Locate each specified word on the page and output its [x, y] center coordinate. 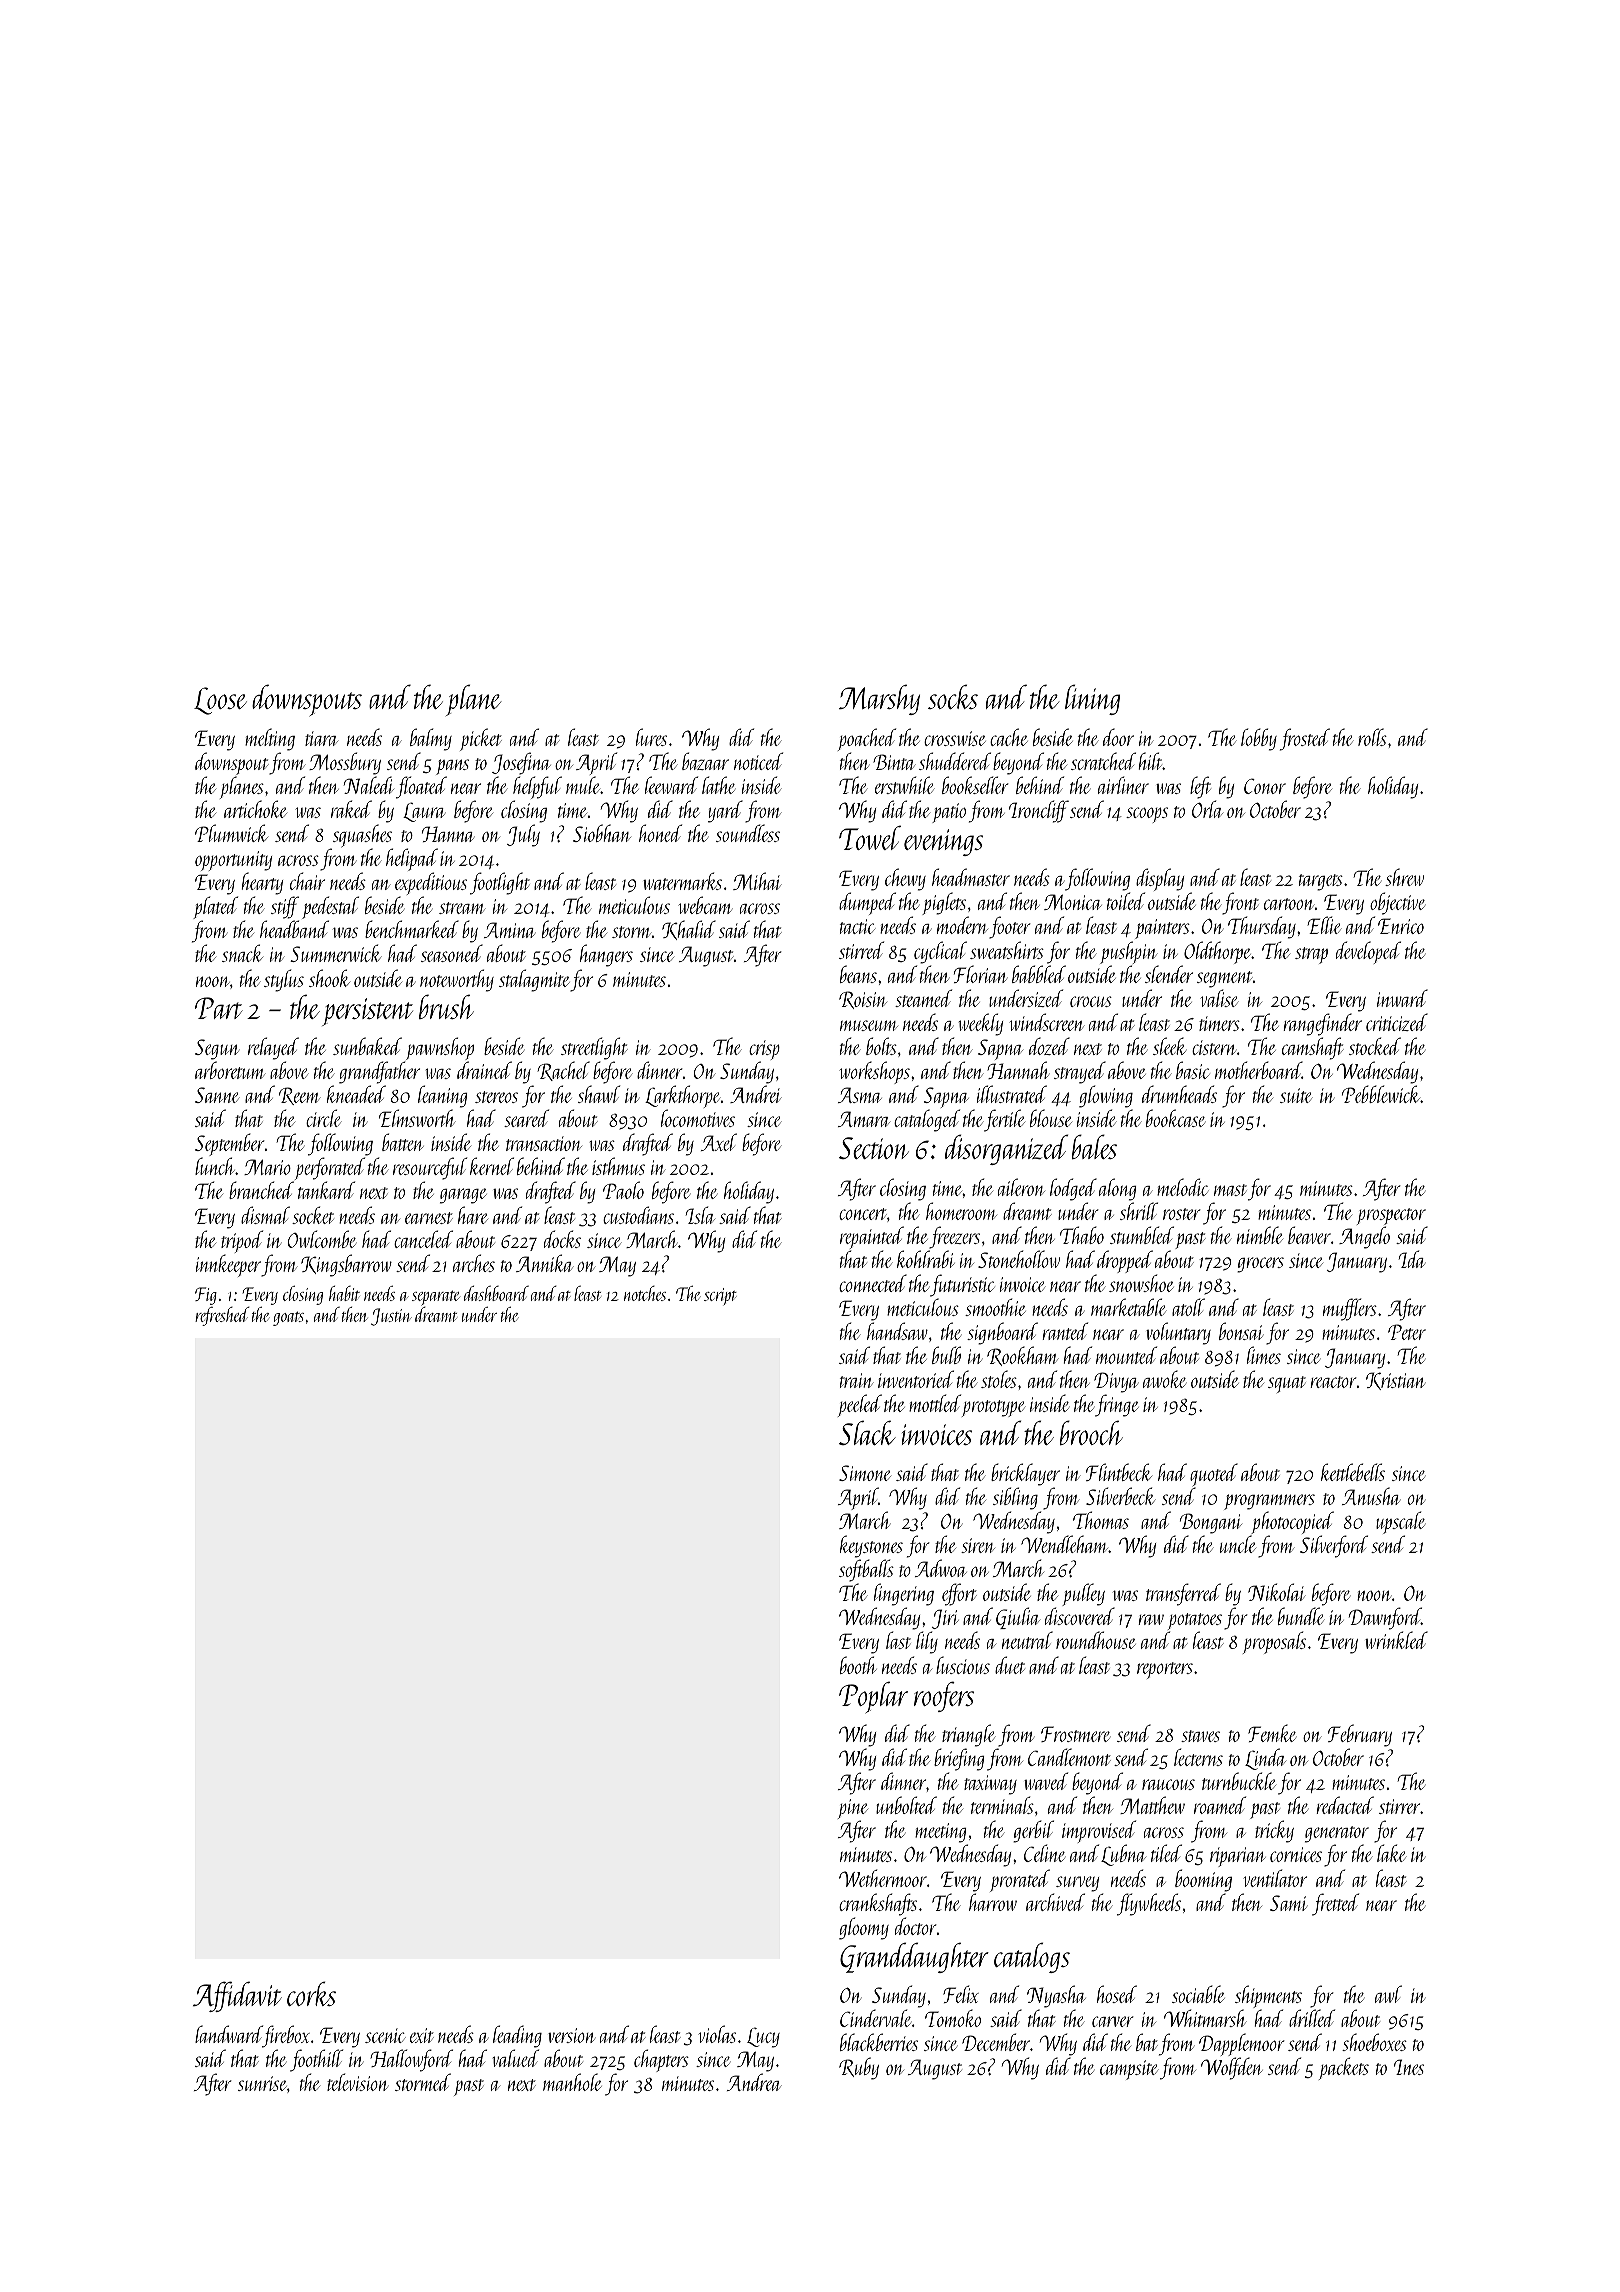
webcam [705, 905]
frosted [1305, 739]
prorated [1020, 1880]
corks [311, 1993]
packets [1344, 2068]
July [523, 835]
